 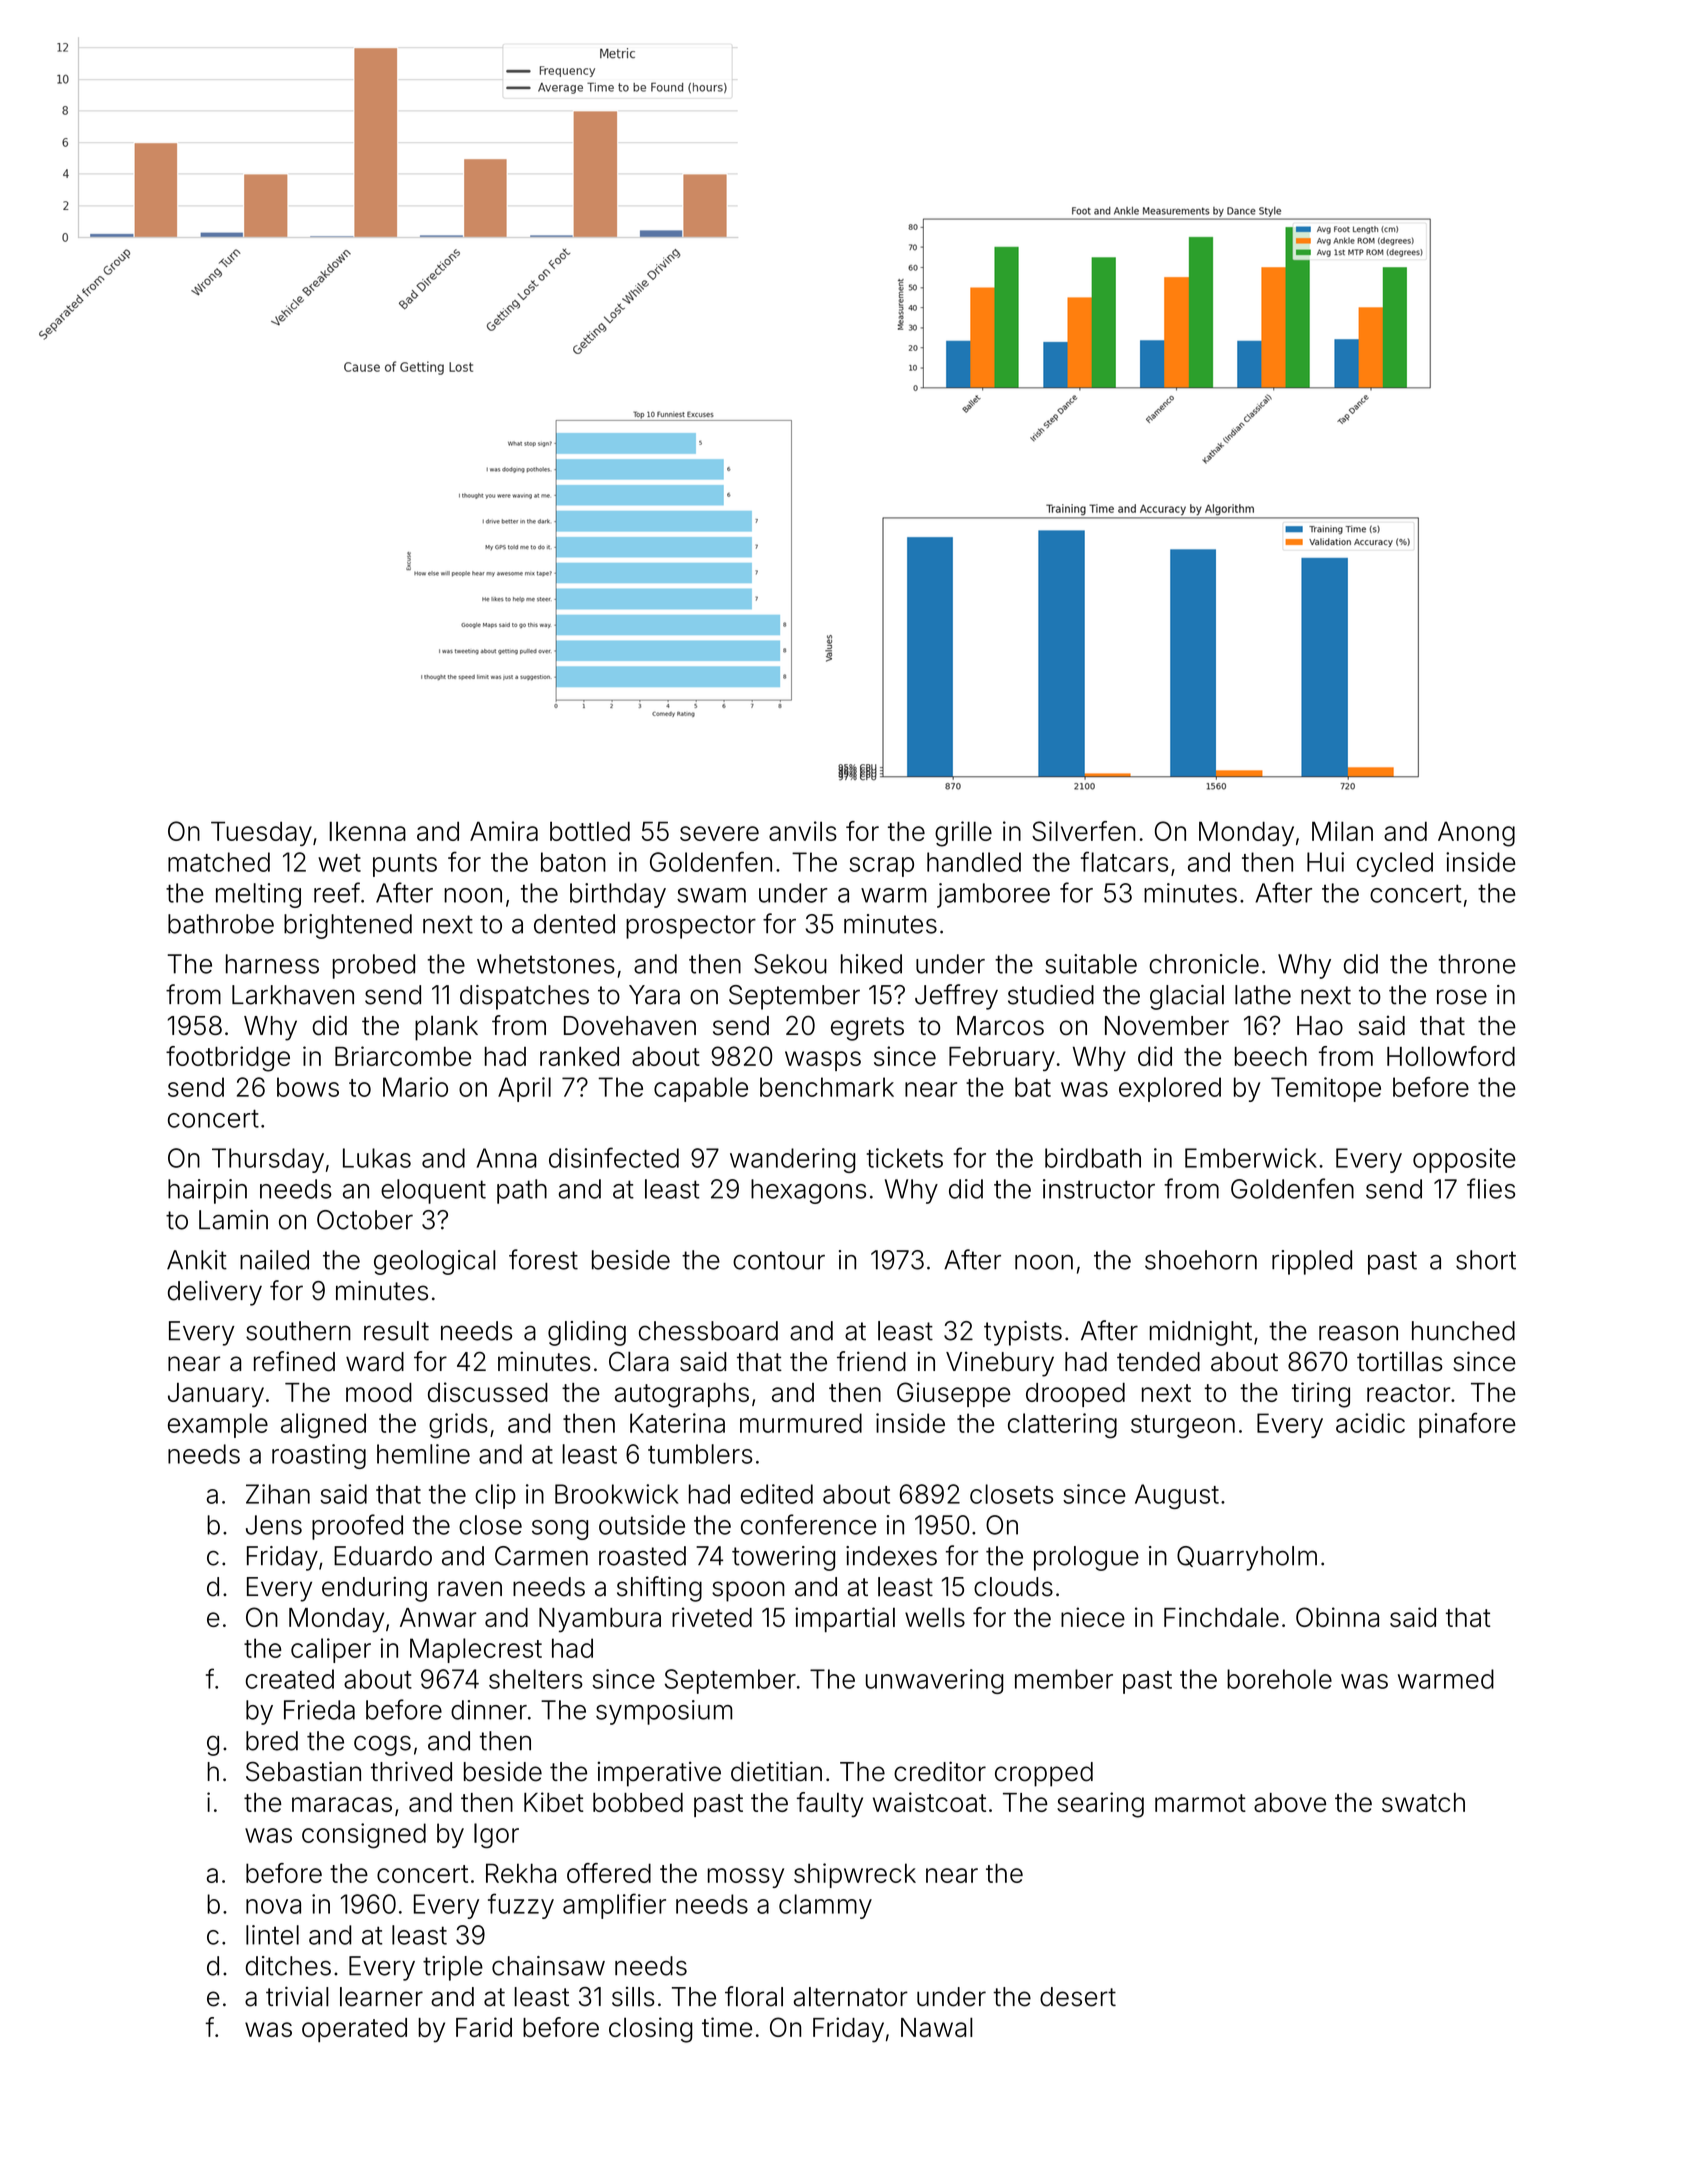 I want to click on hexagons, so click(x=808, y=1191).
